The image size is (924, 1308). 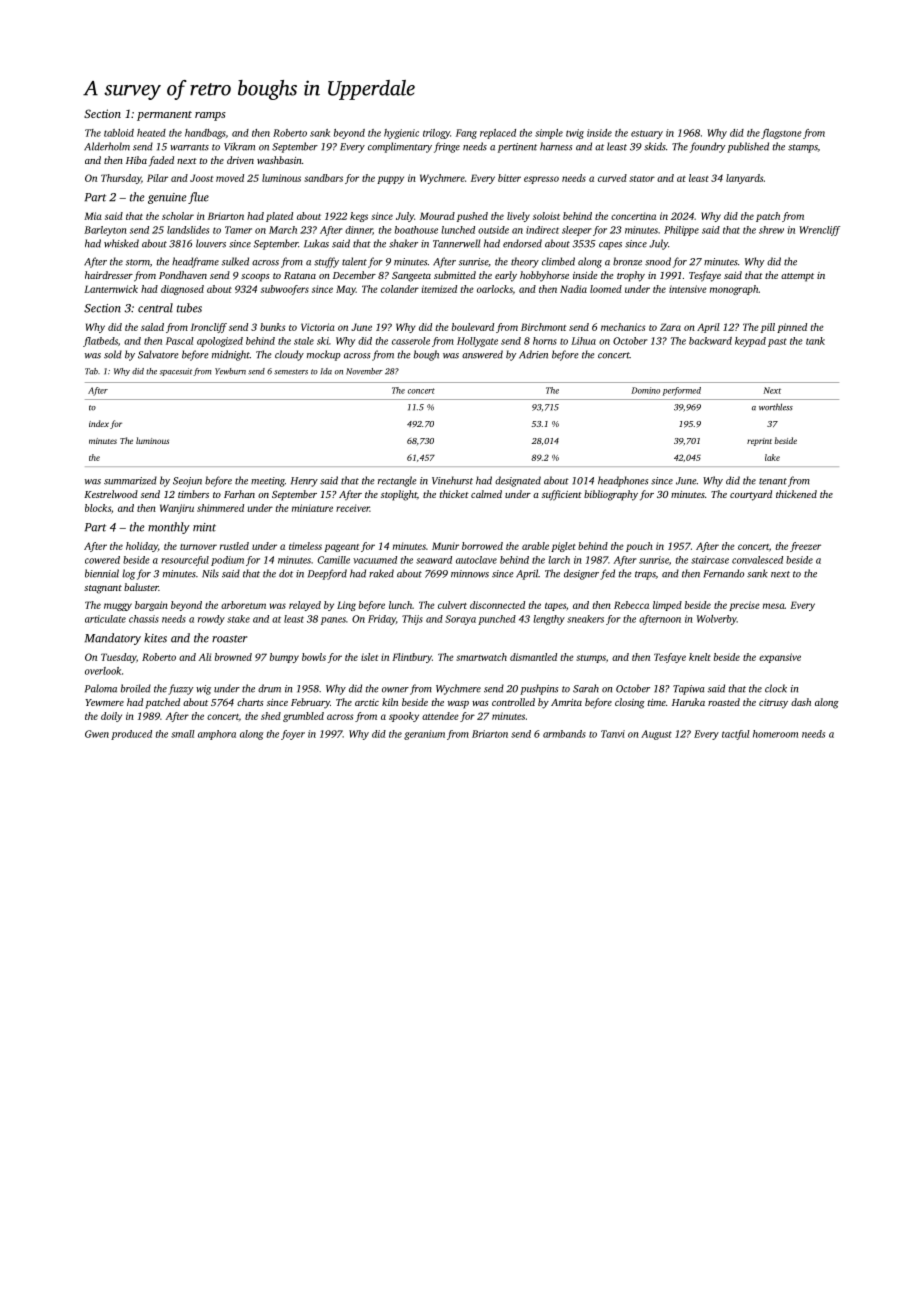 I want to click on flagstone, so click(x=781, y=134).
